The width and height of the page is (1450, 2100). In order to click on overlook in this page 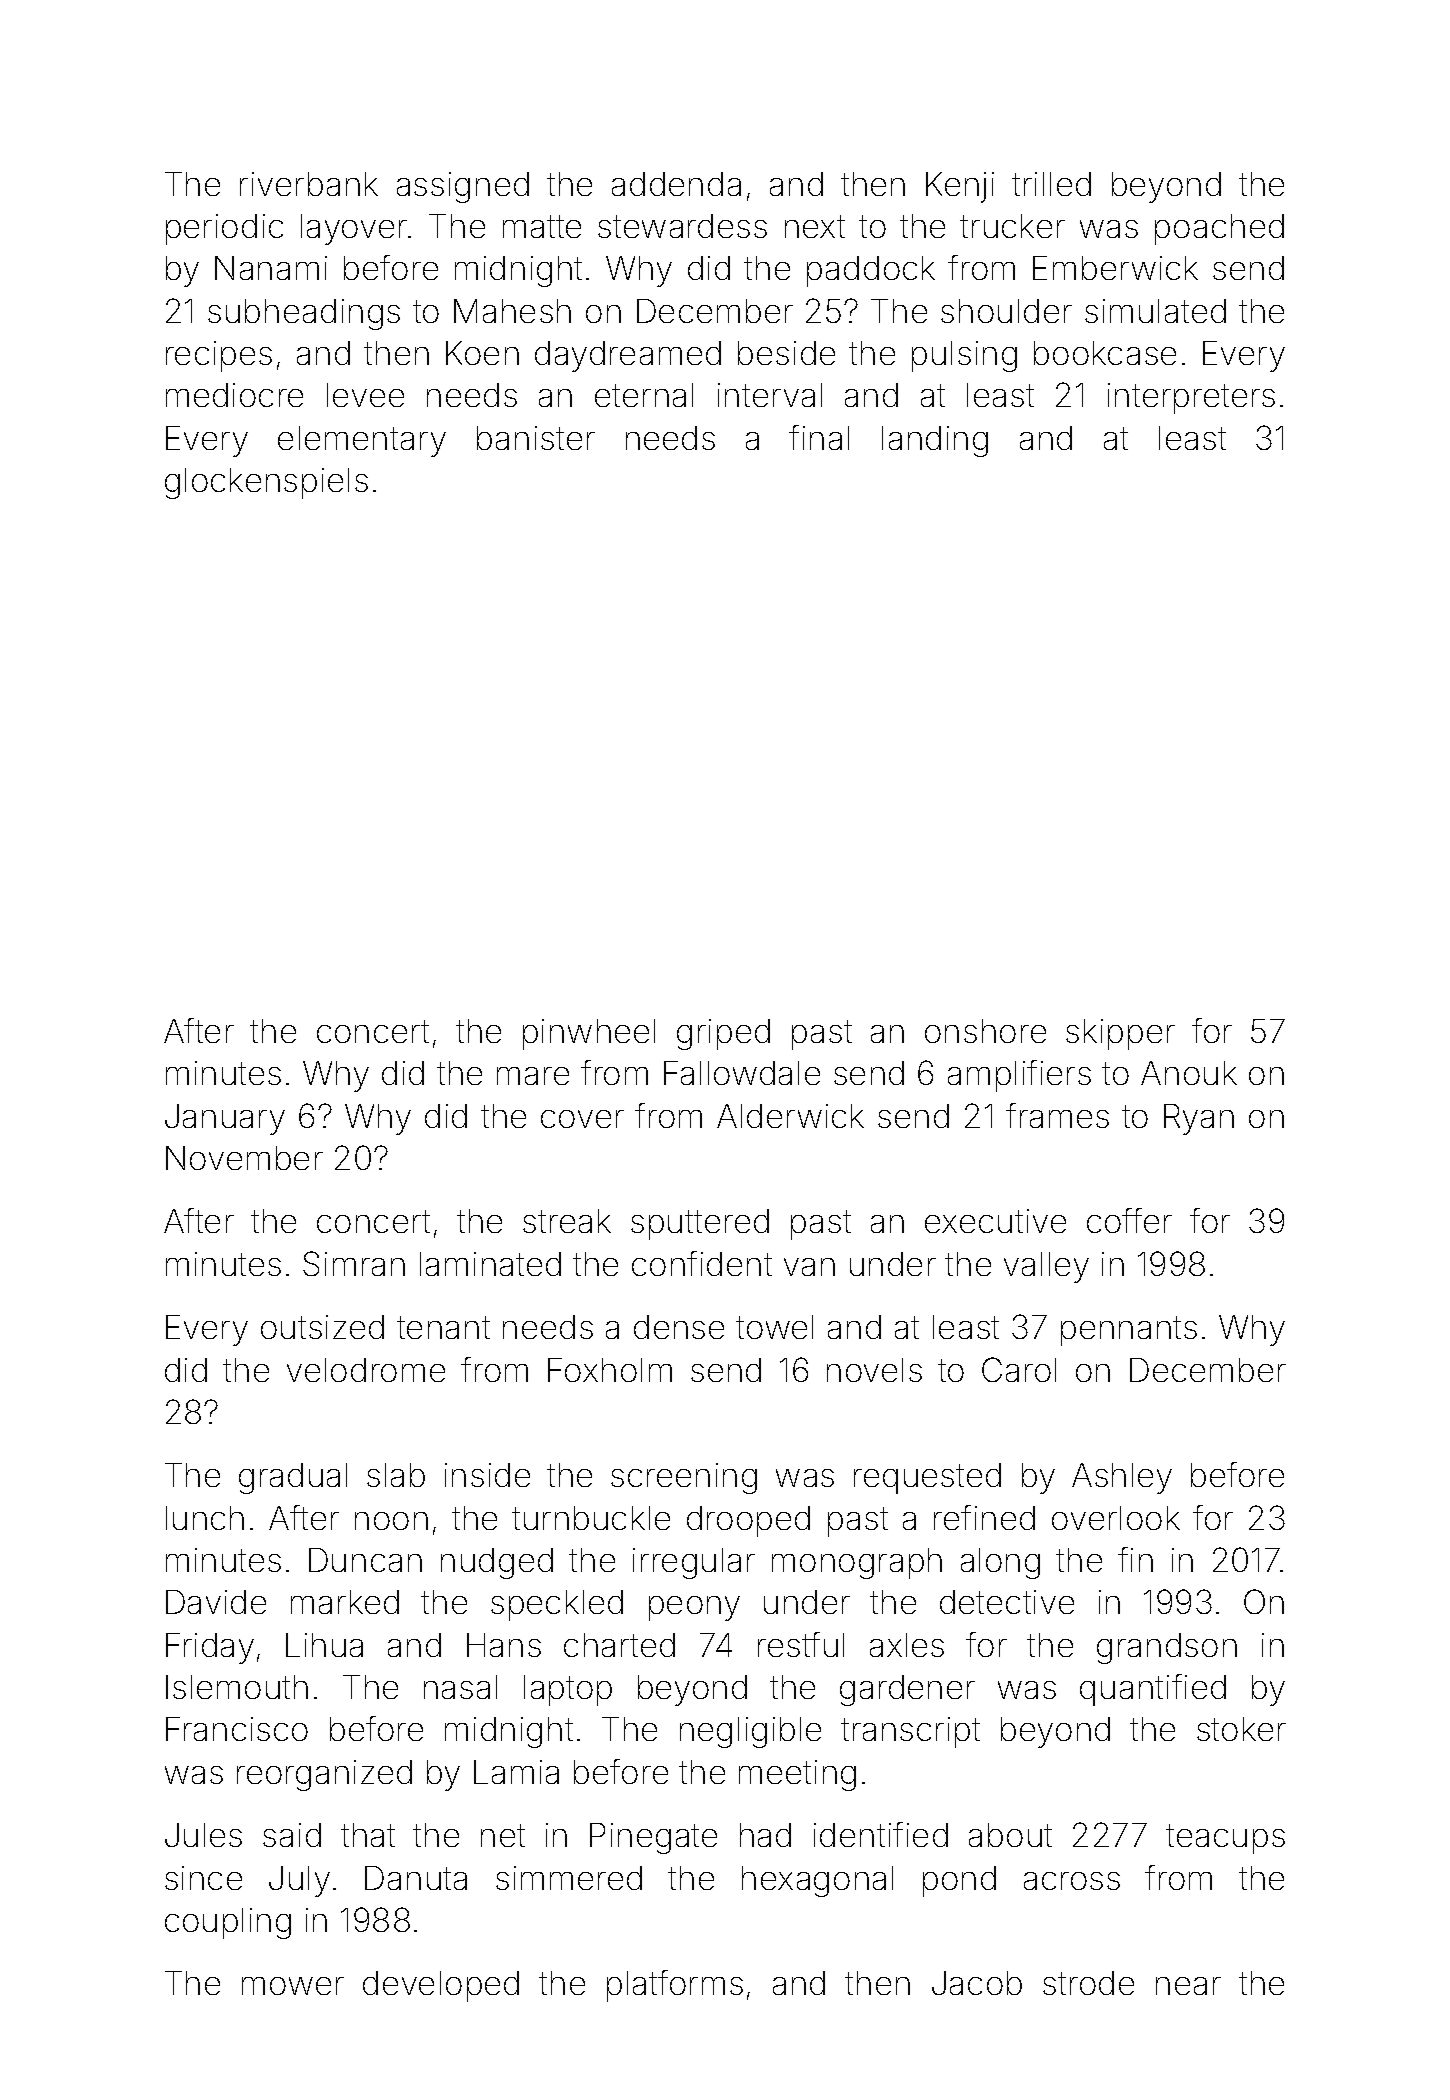, I will do `click(1116, 1518)`.
